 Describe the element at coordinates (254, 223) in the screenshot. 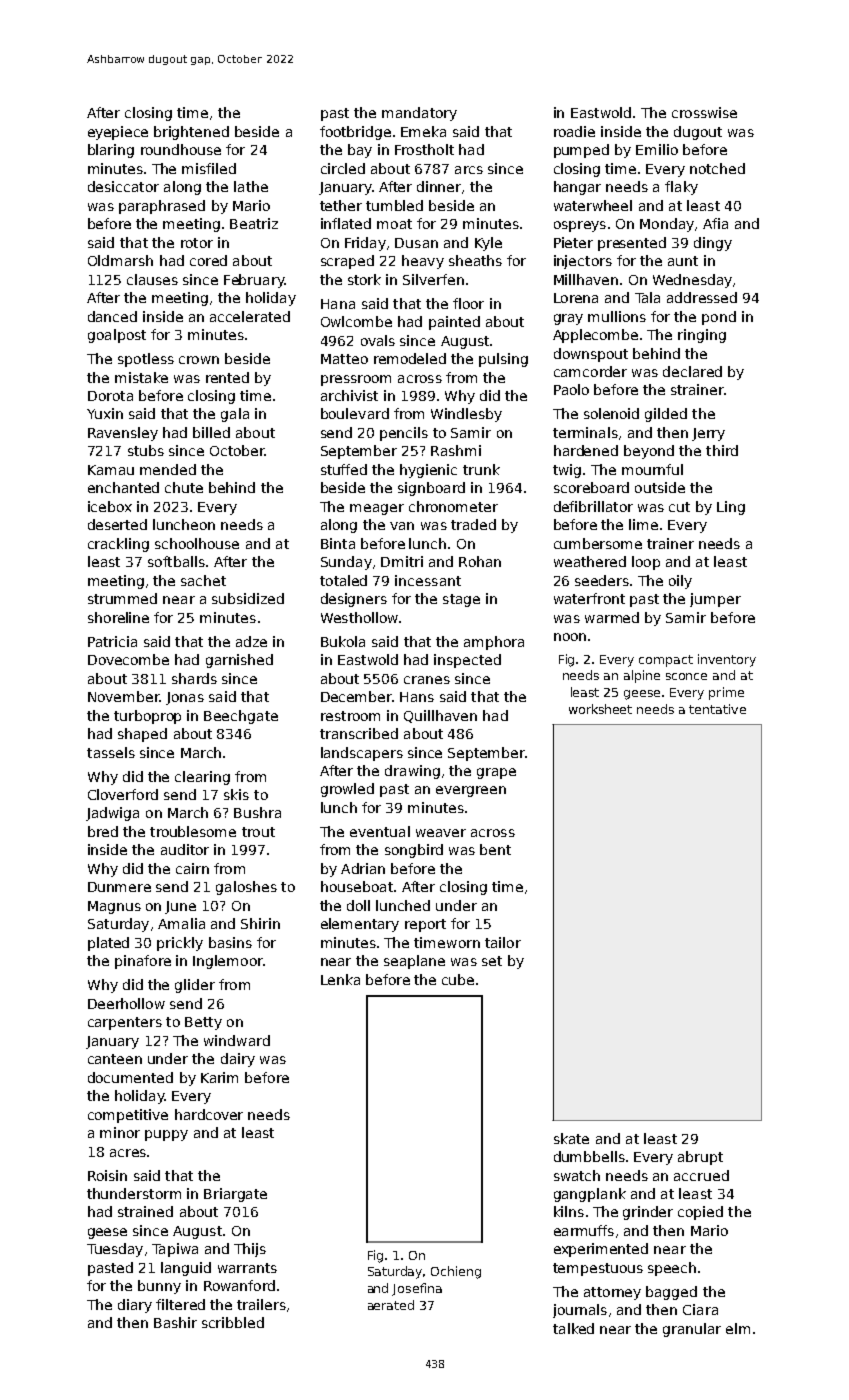

I see `Beatriz` at that location.
